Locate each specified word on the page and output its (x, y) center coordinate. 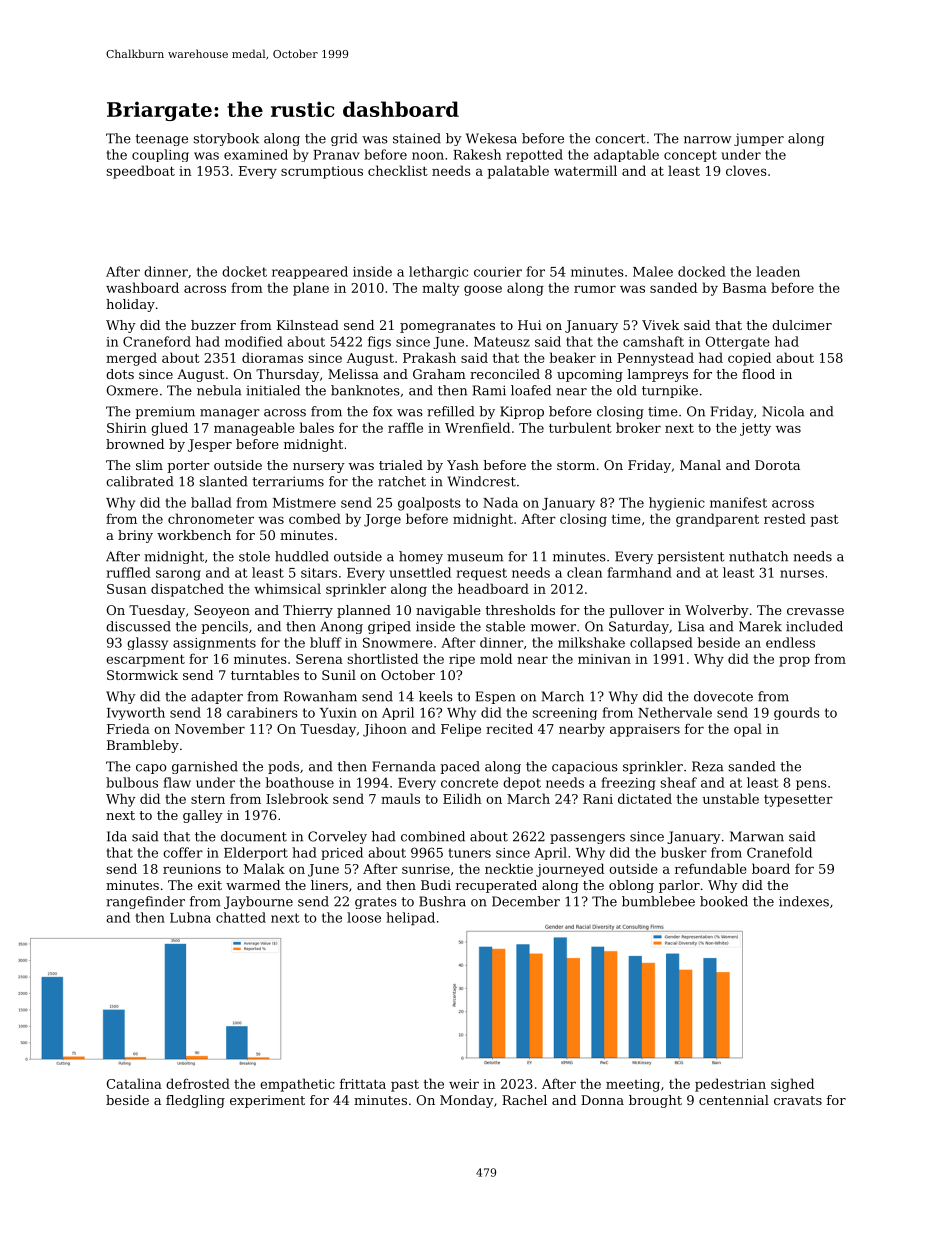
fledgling (195, 1101)
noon (428, 156)
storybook (226, 139)
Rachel (524, 1100)
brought (655, 1101)
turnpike (670, 391)
